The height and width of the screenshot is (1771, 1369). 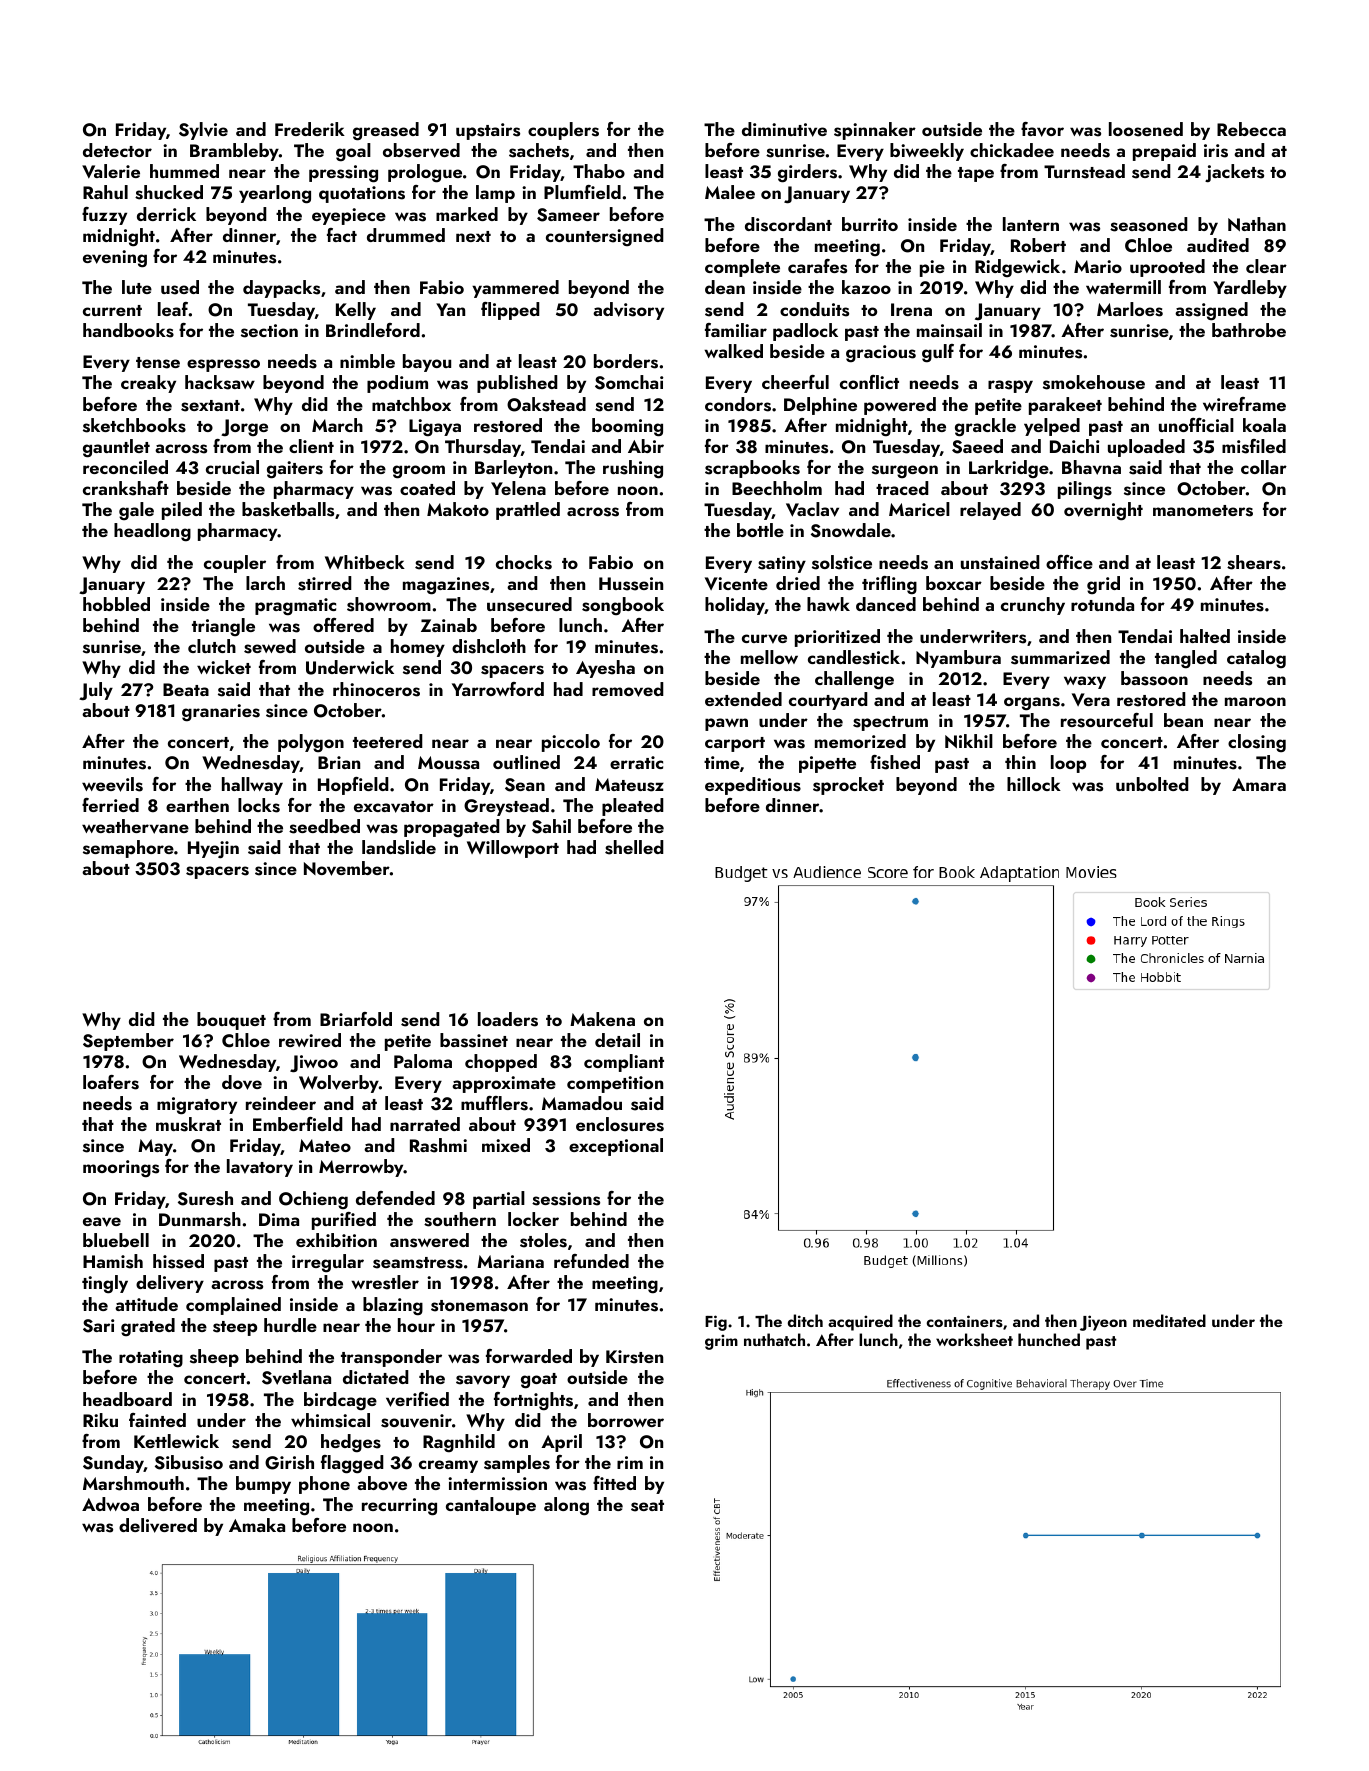 I want to click on Amaka, so click(x=257, y=1525).
